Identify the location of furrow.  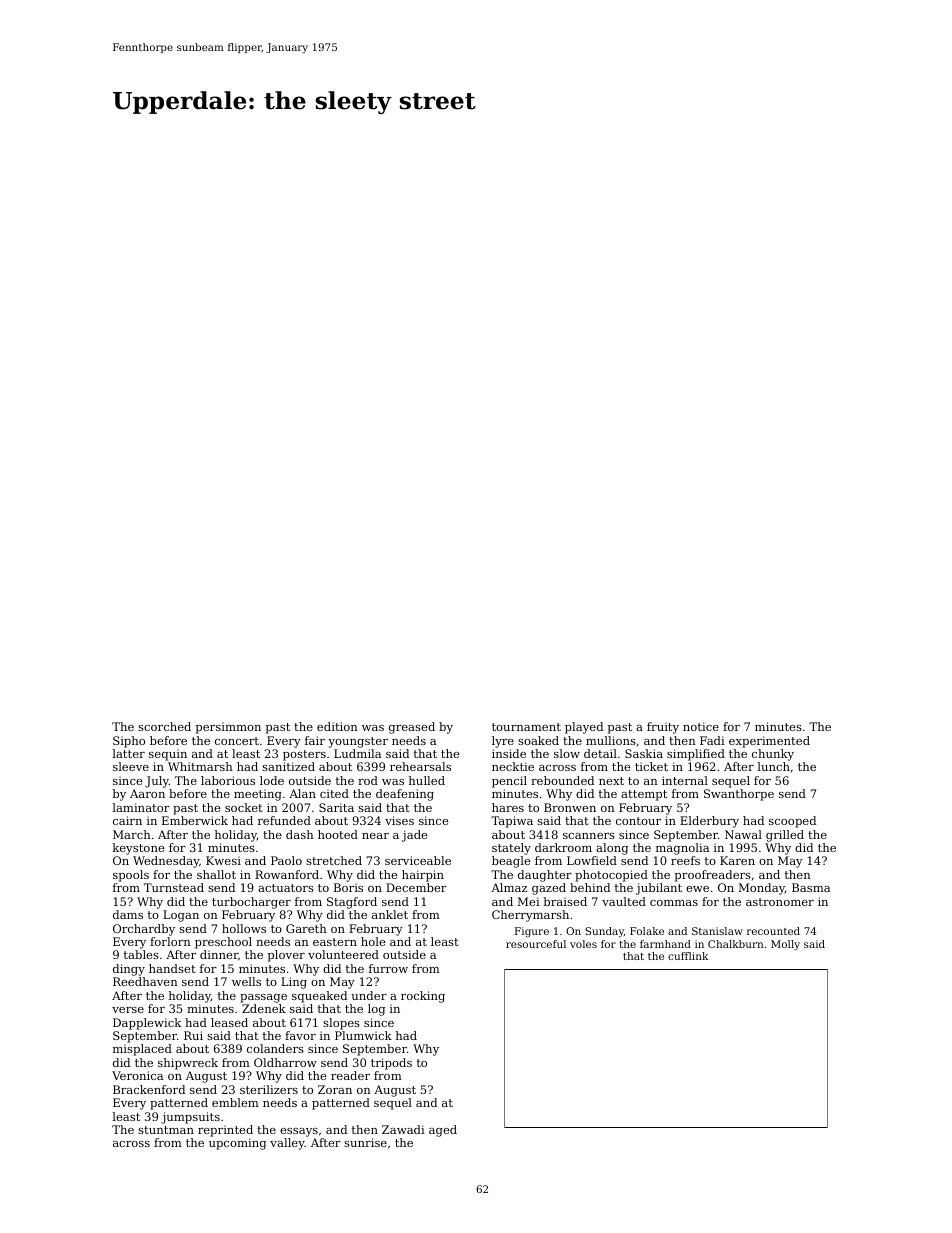
(388, 968).
